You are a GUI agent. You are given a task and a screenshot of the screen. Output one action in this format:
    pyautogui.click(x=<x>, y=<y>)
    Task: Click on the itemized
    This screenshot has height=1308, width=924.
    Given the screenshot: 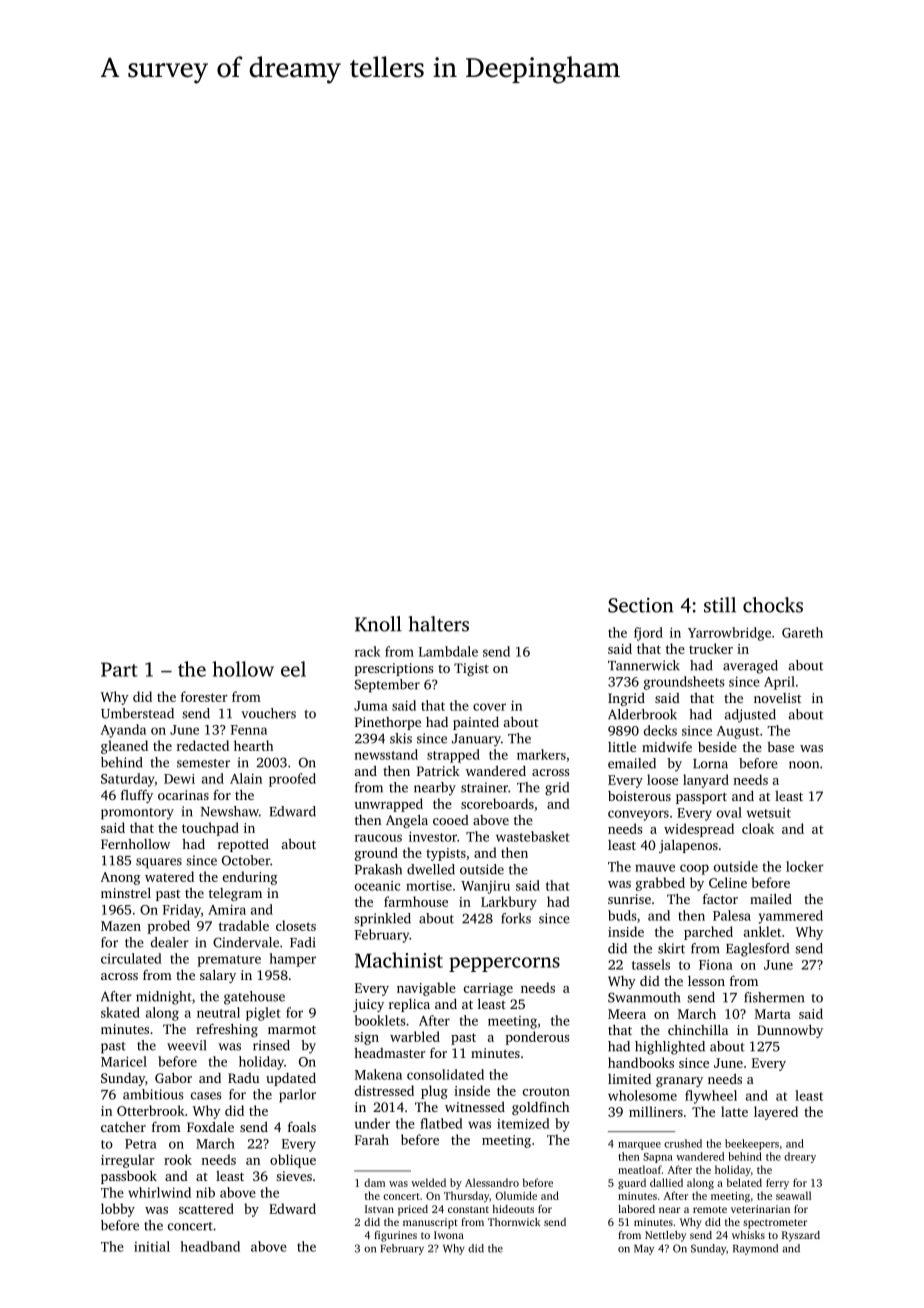 What is the action you would take?
    pyautogui.click(x=523, y=1123)
